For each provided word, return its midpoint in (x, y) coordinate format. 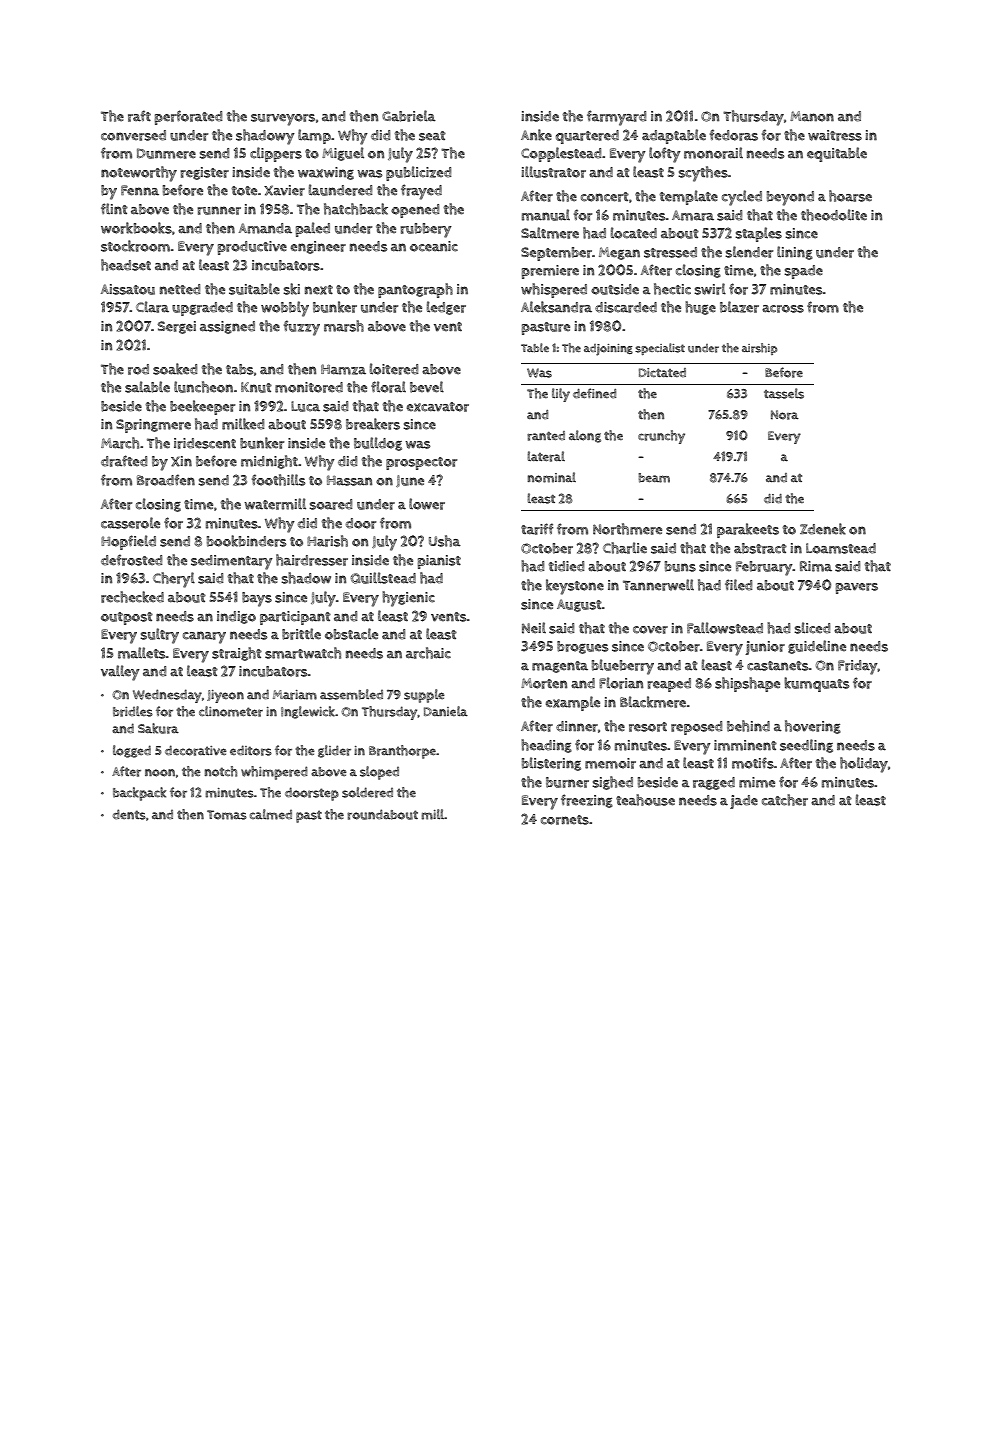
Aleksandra (556, 307)
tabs (240, 369)
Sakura (158, 728)
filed (738, 585)
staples (759, 234)
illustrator (553, 172)
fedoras (734, 135)
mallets (142, 653)
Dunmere (166, 153)
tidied (566, 566)
